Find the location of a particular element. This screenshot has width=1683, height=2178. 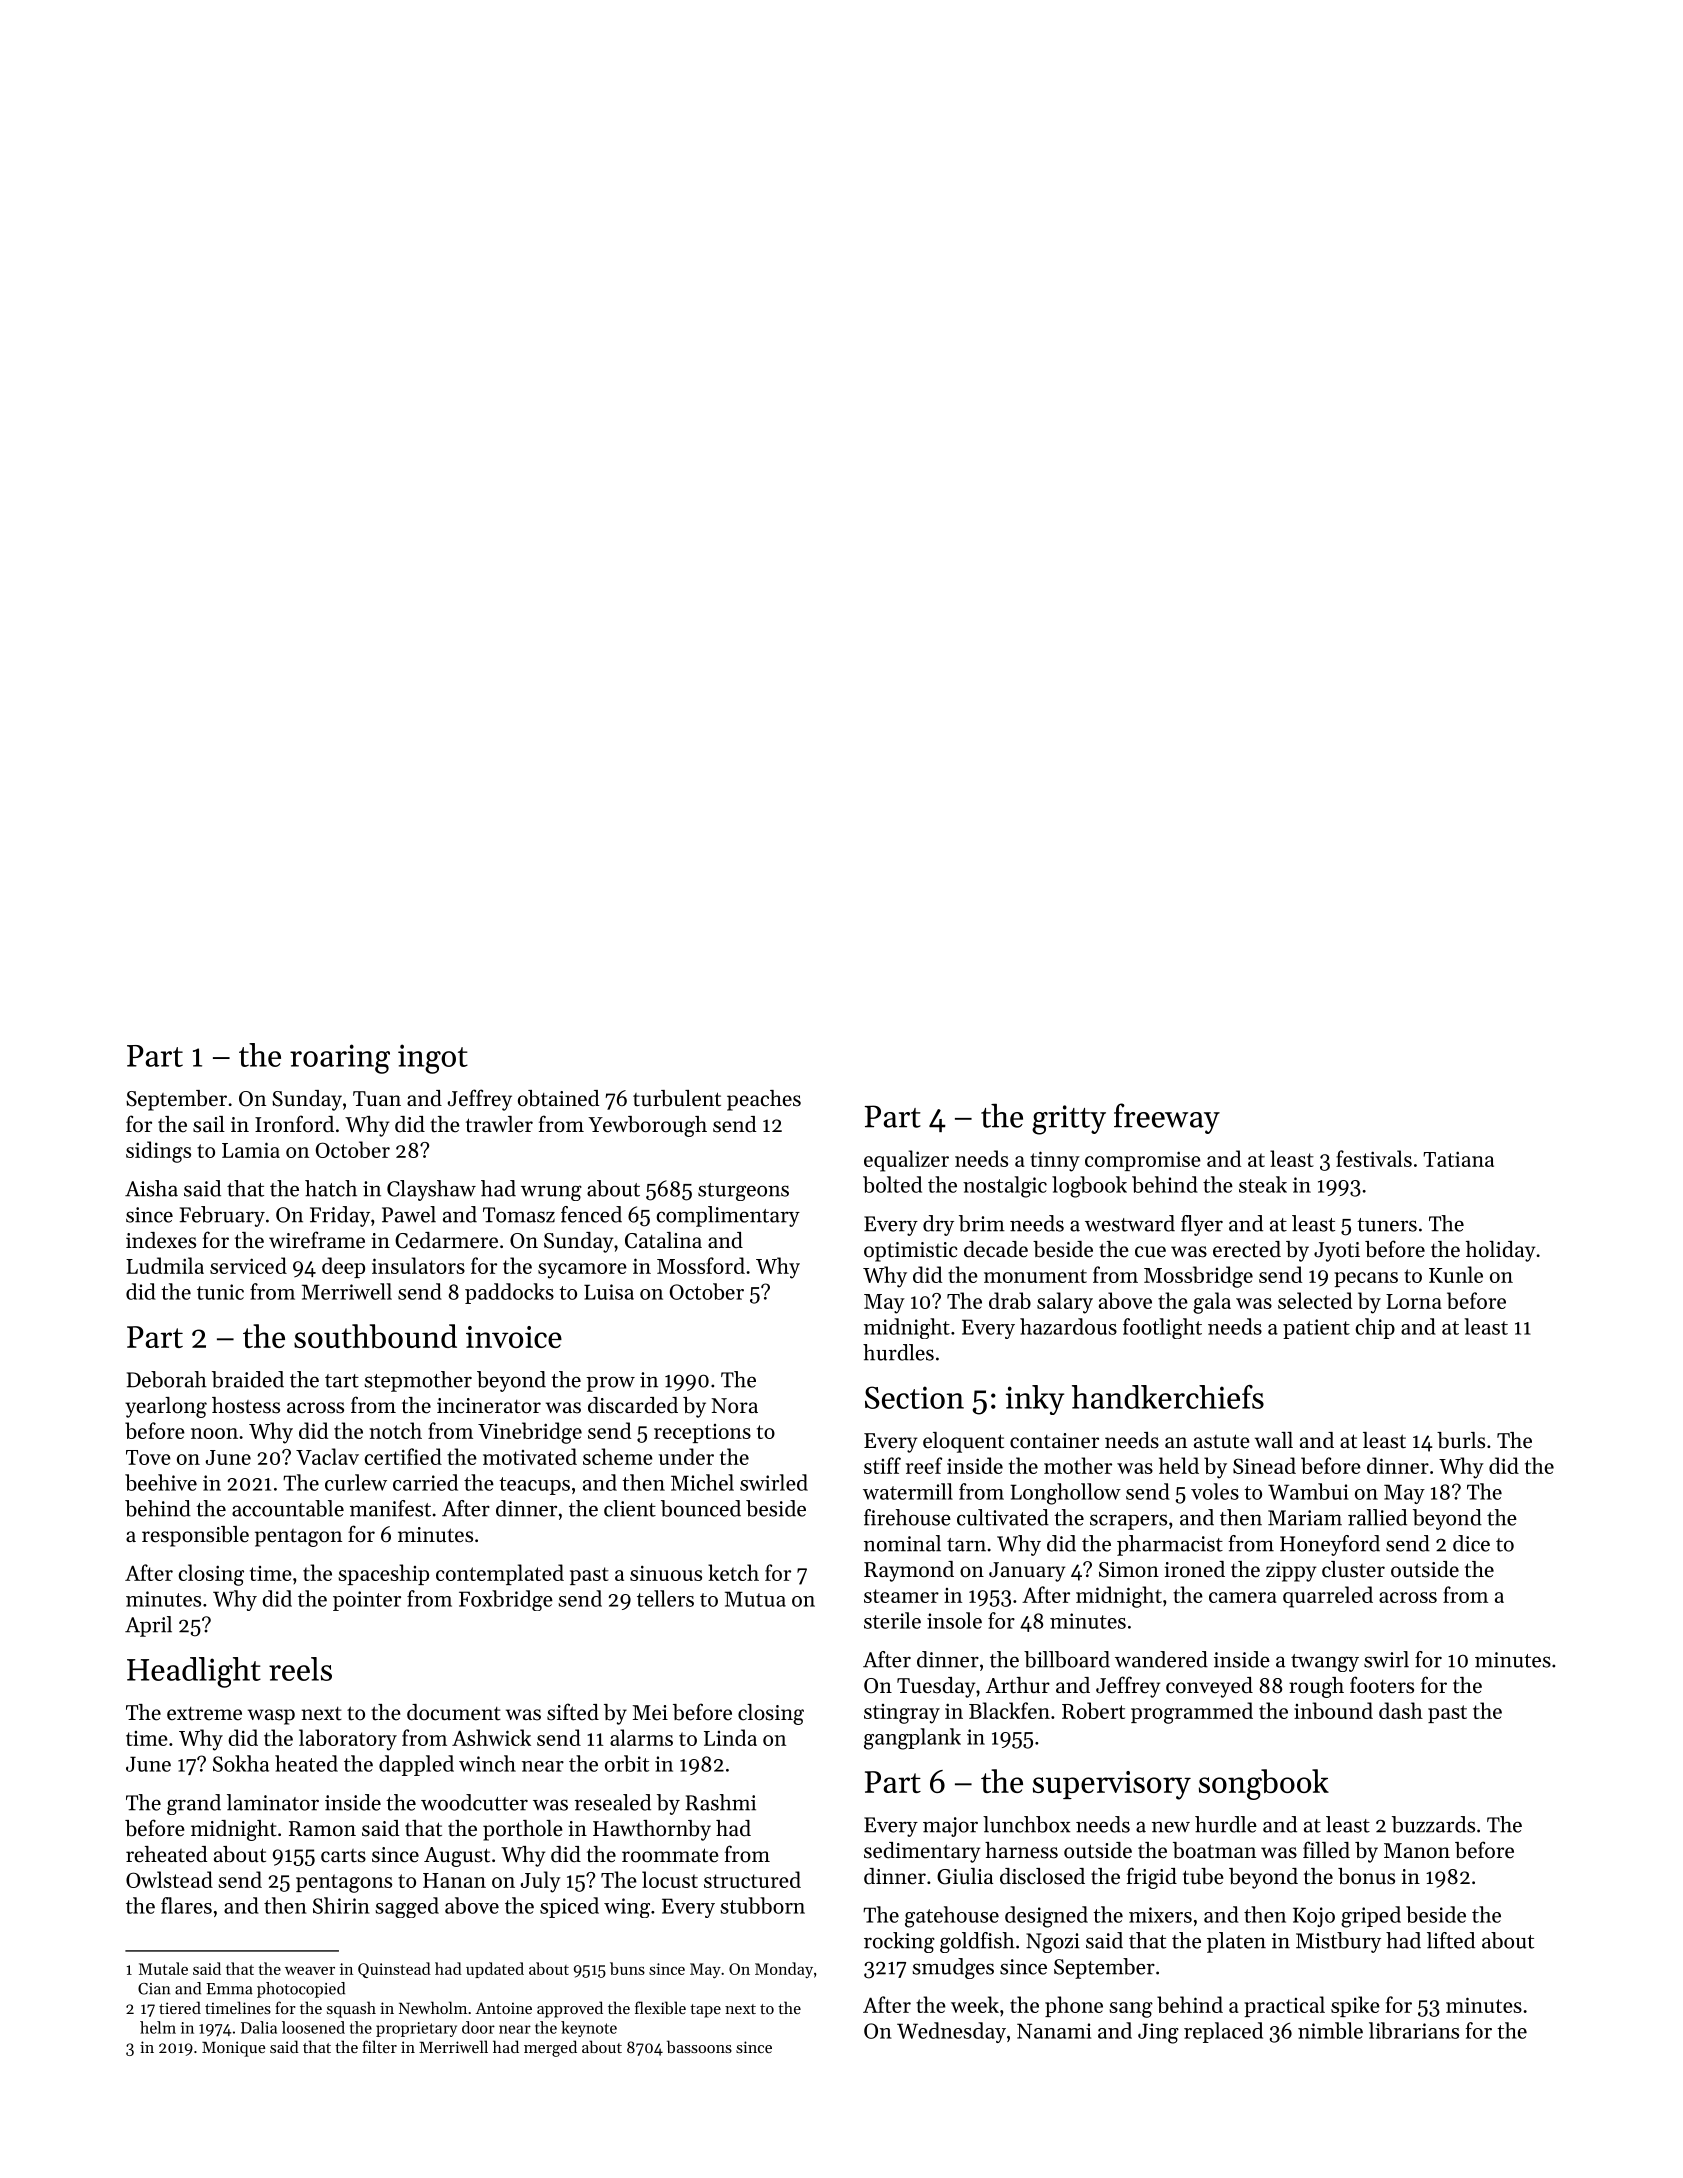

flares is located at coordinates (186, 1905).
